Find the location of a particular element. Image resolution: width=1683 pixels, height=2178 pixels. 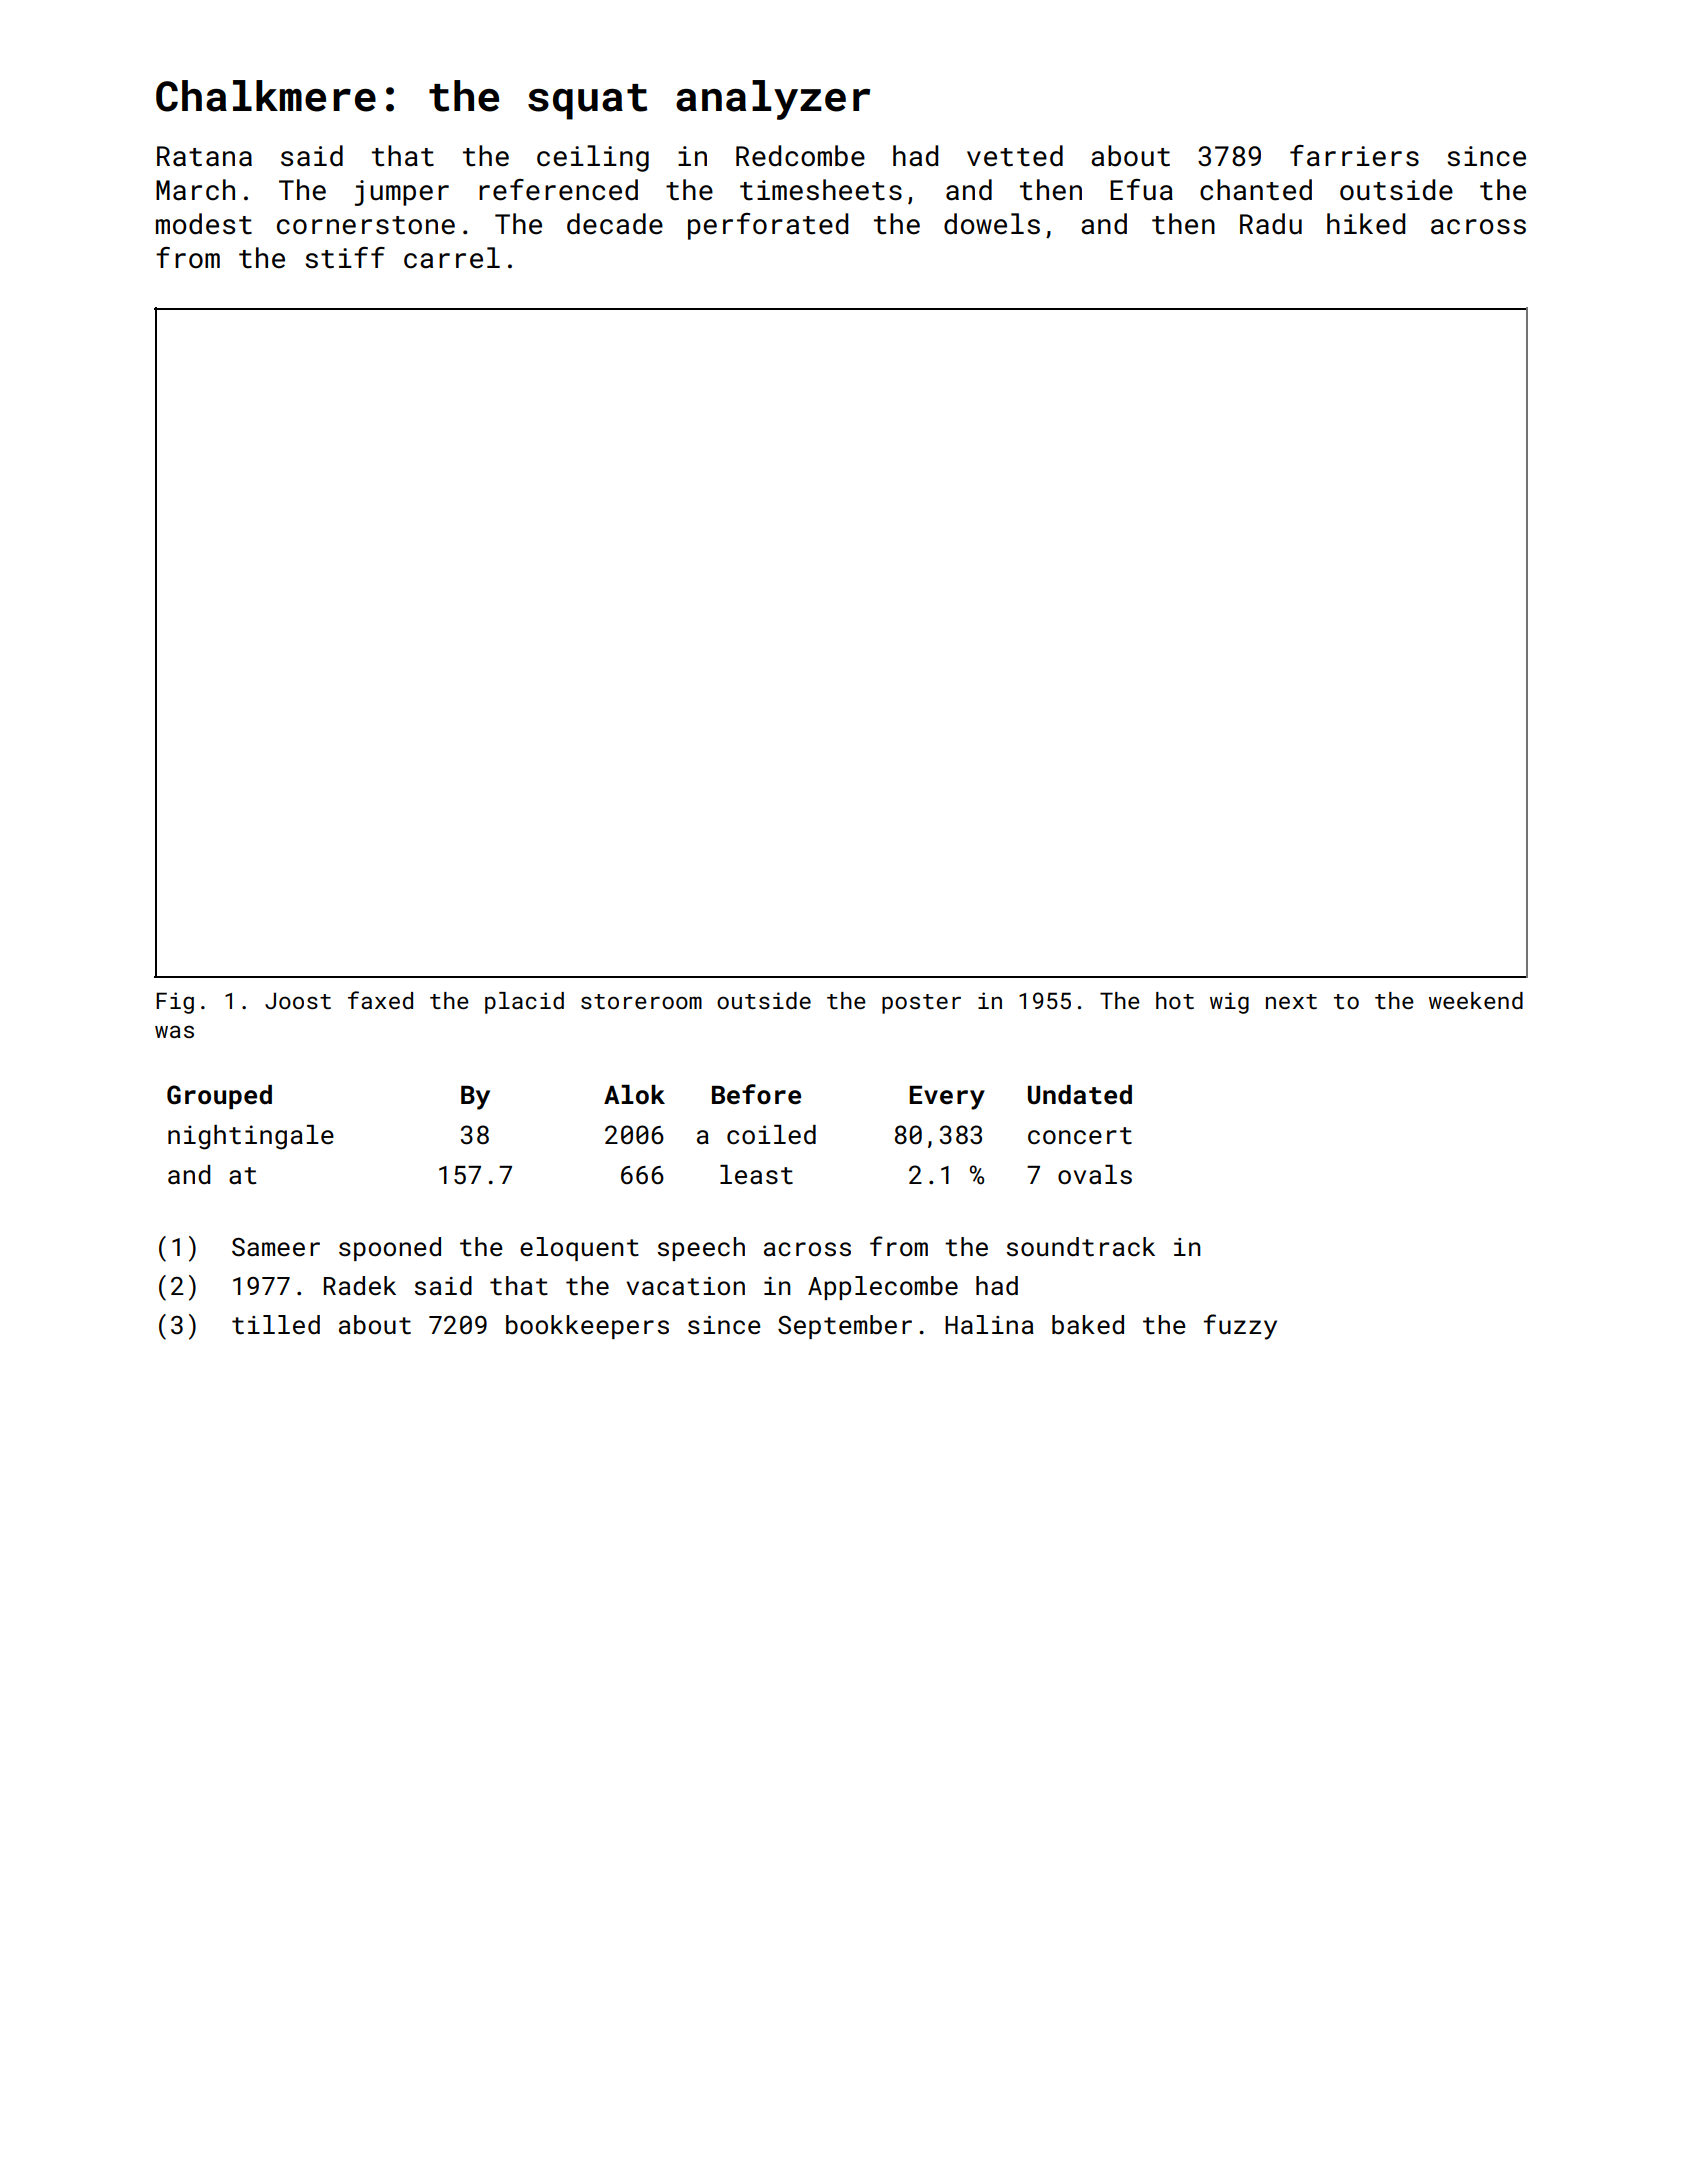

Ratana is located at coordinates (204, 156).
